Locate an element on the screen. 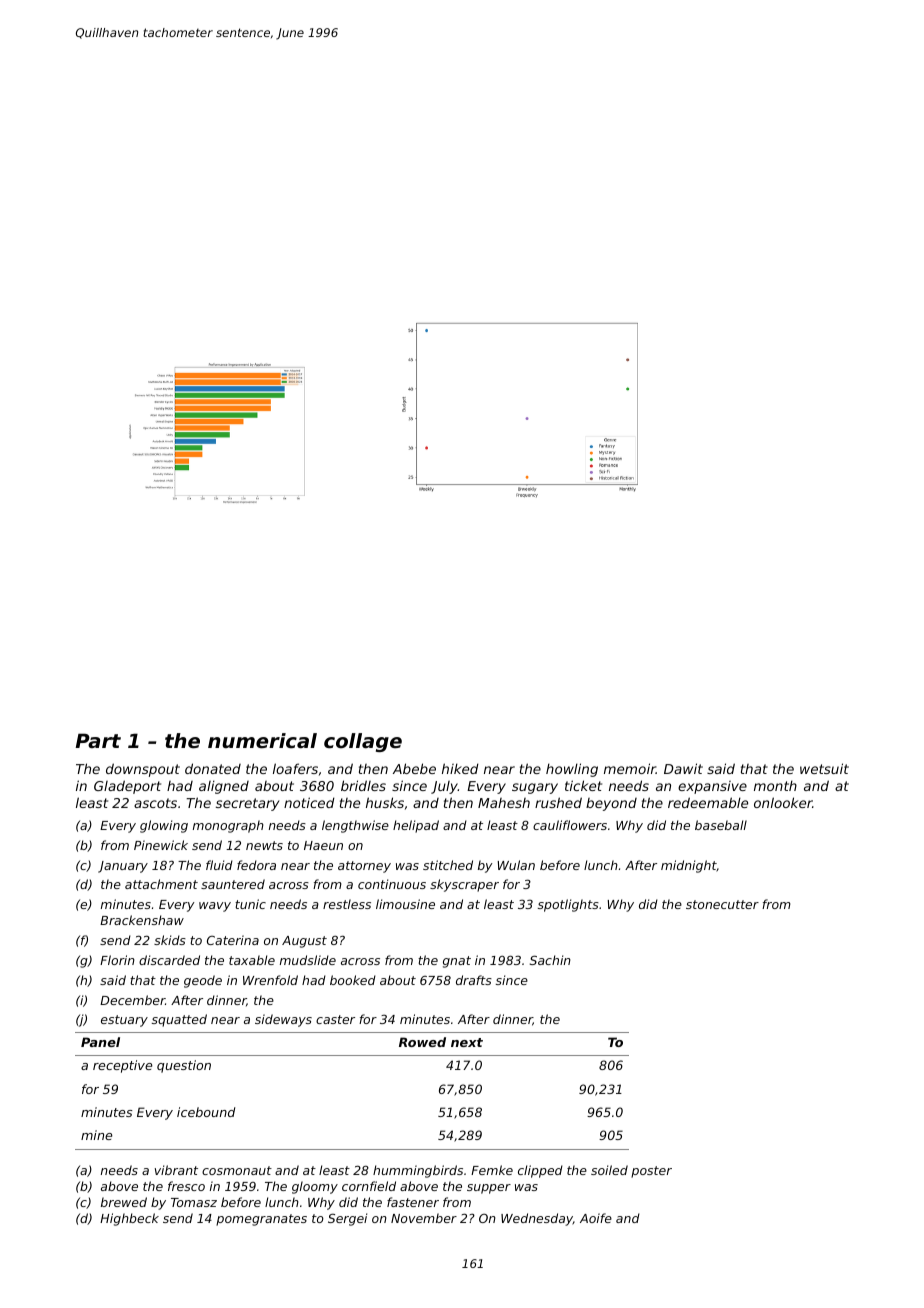 The height and width of the screenshot is (1308, 924). Sachin is located at coordinates (550, 960).
